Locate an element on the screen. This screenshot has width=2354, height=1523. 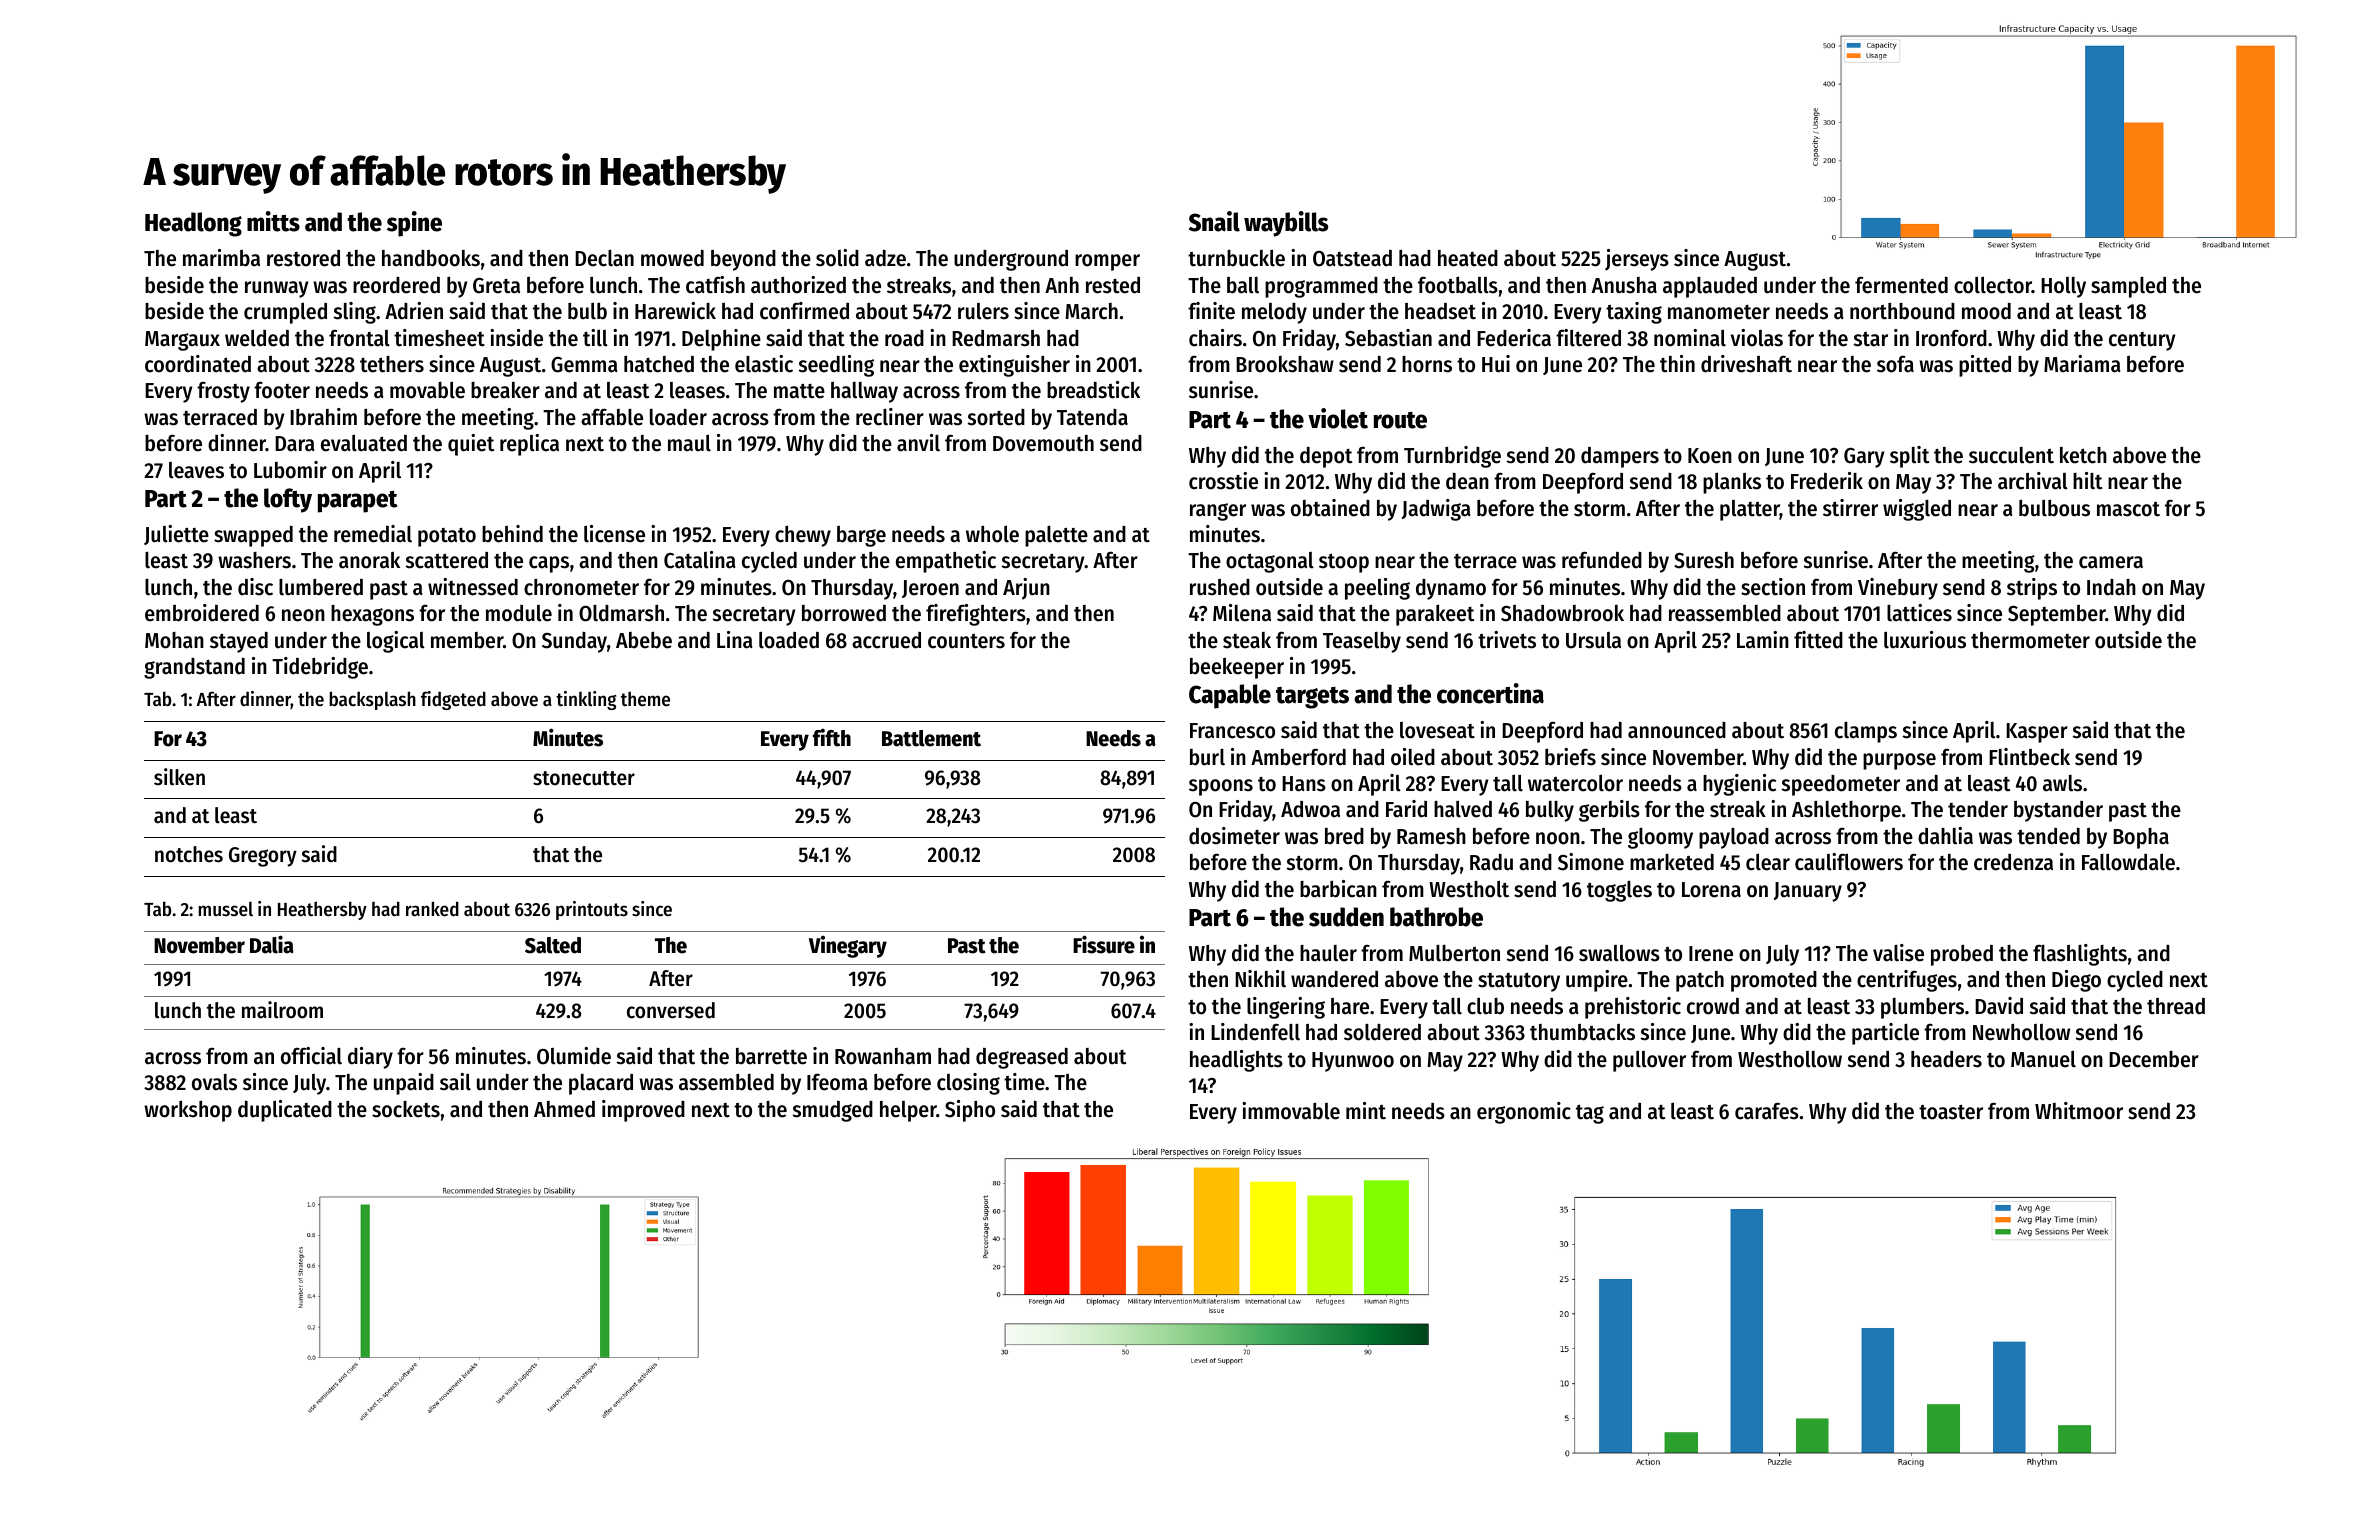
extinguisher is located at coordinates (1014, 366).
